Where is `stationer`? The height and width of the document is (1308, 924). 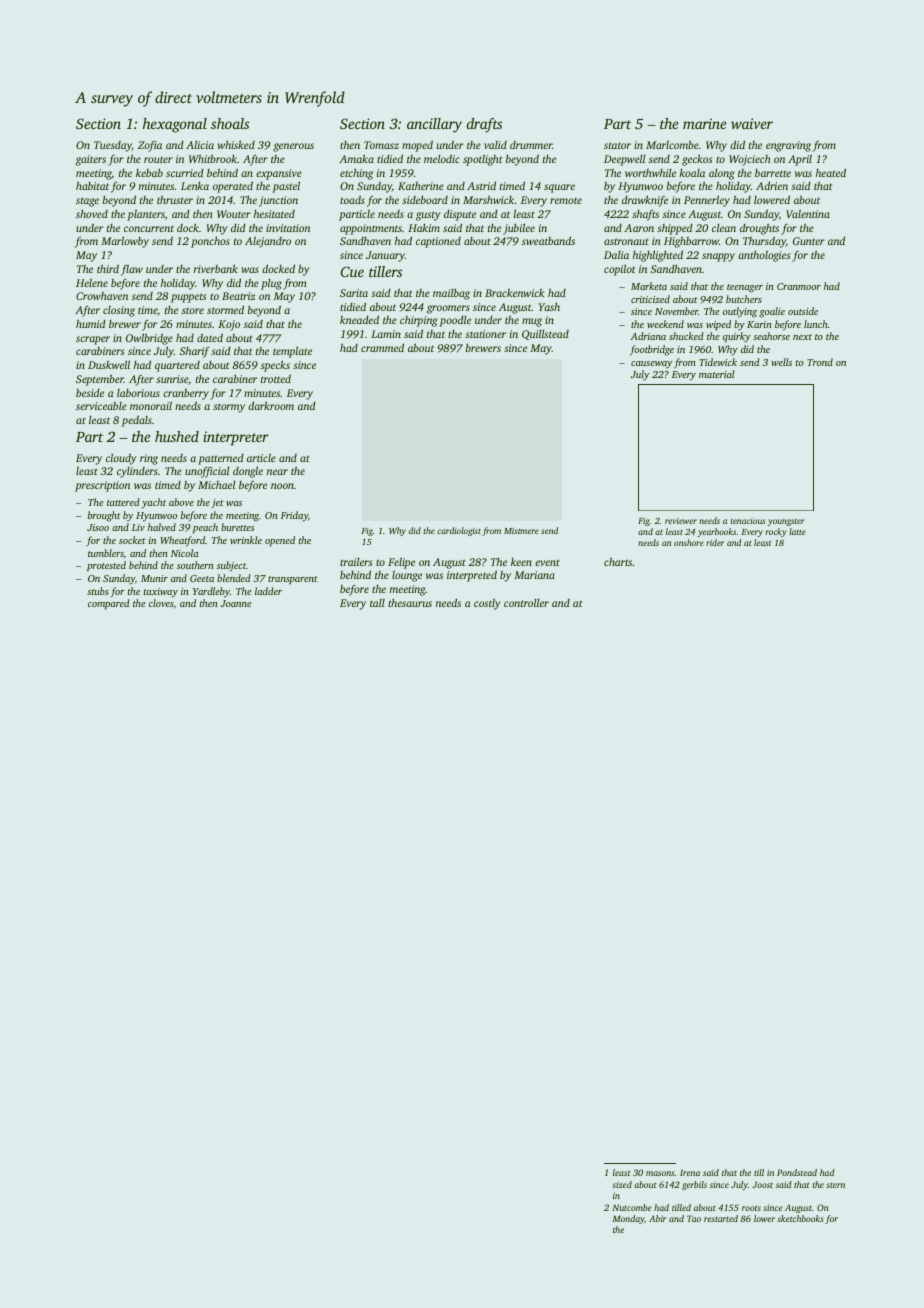
stationer is located at coordinates (485, 334).
